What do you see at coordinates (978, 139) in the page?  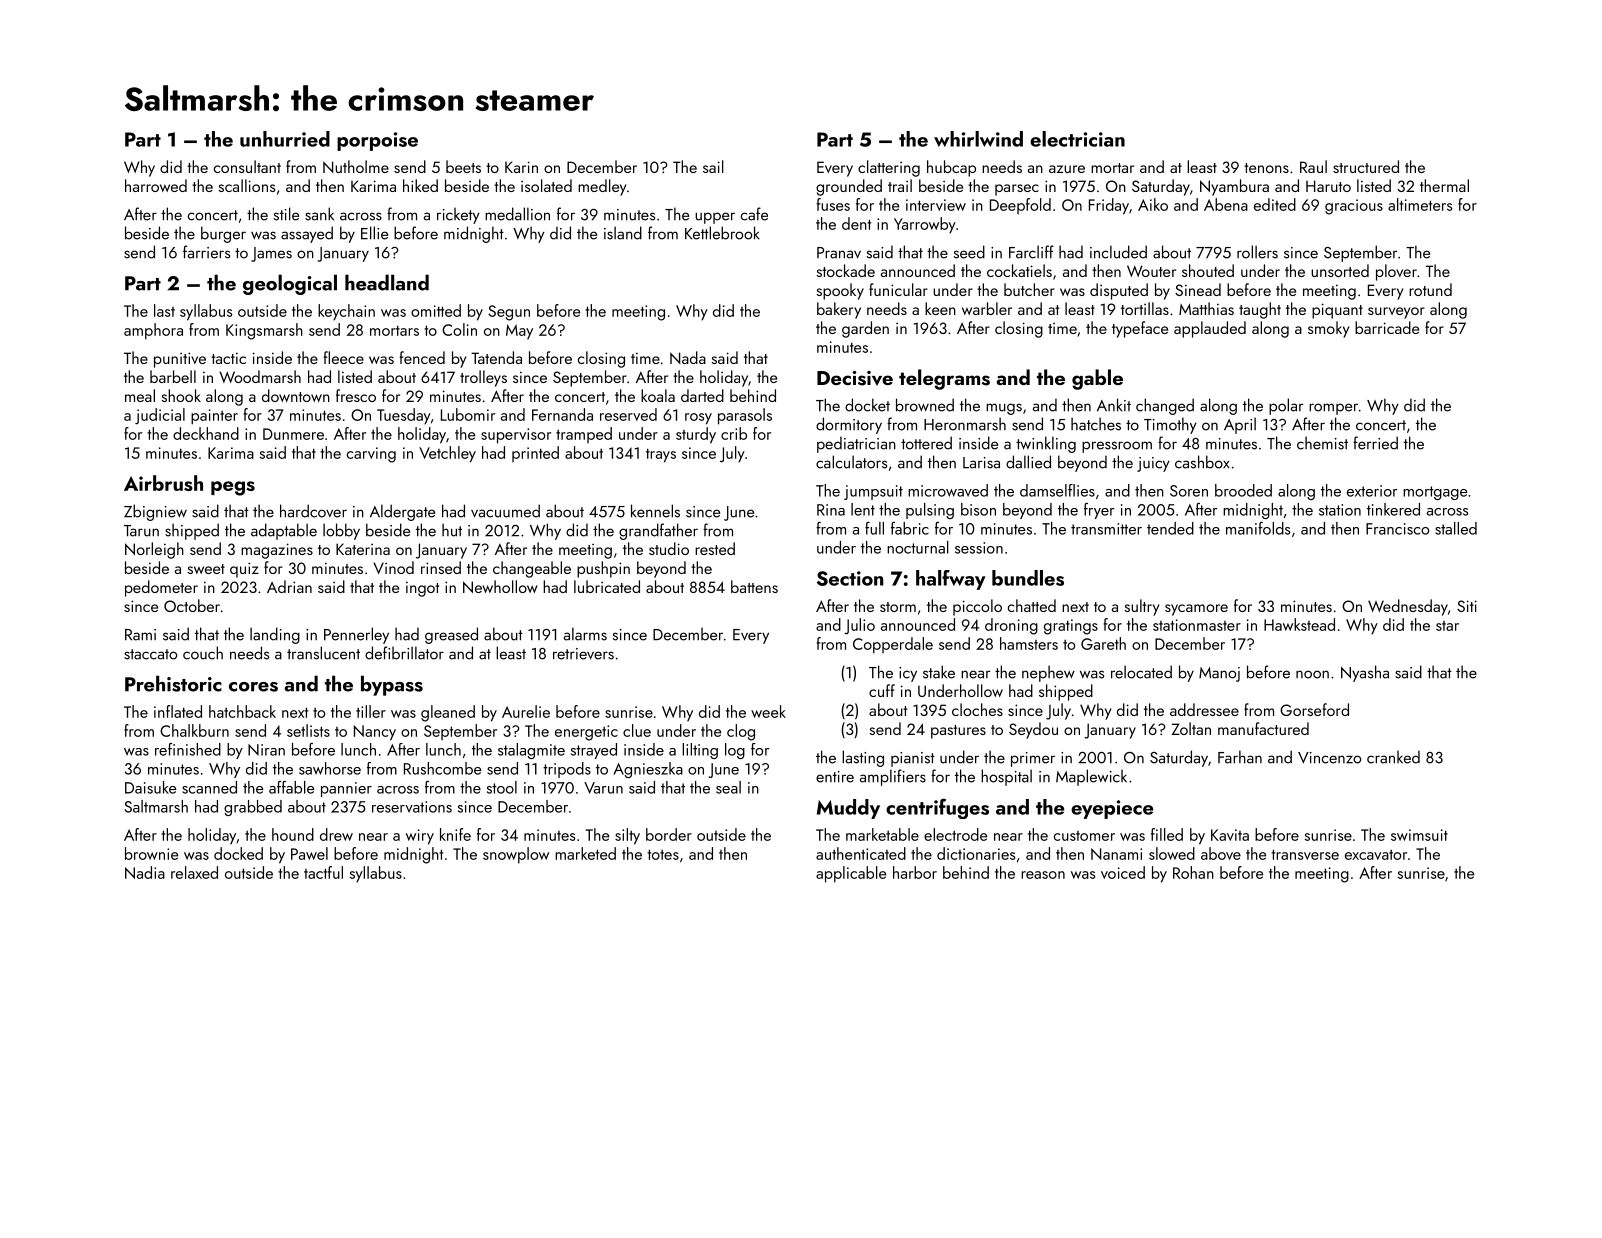 I see `whirlwind` at bounding box center [978, 139].
